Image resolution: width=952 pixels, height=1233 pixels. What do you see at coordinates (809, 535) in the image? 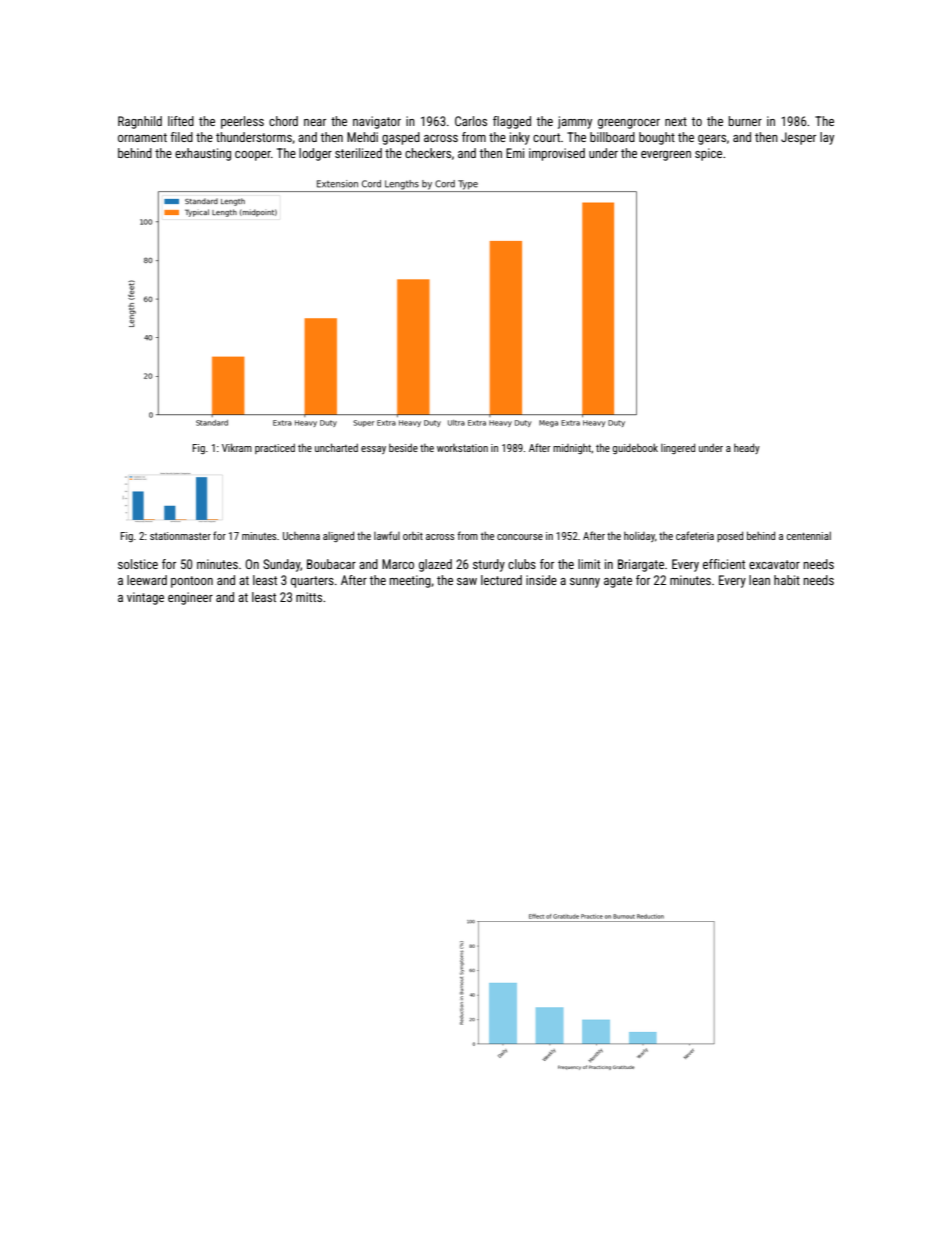
I see `centennial` at bounding box center [809, 535].
